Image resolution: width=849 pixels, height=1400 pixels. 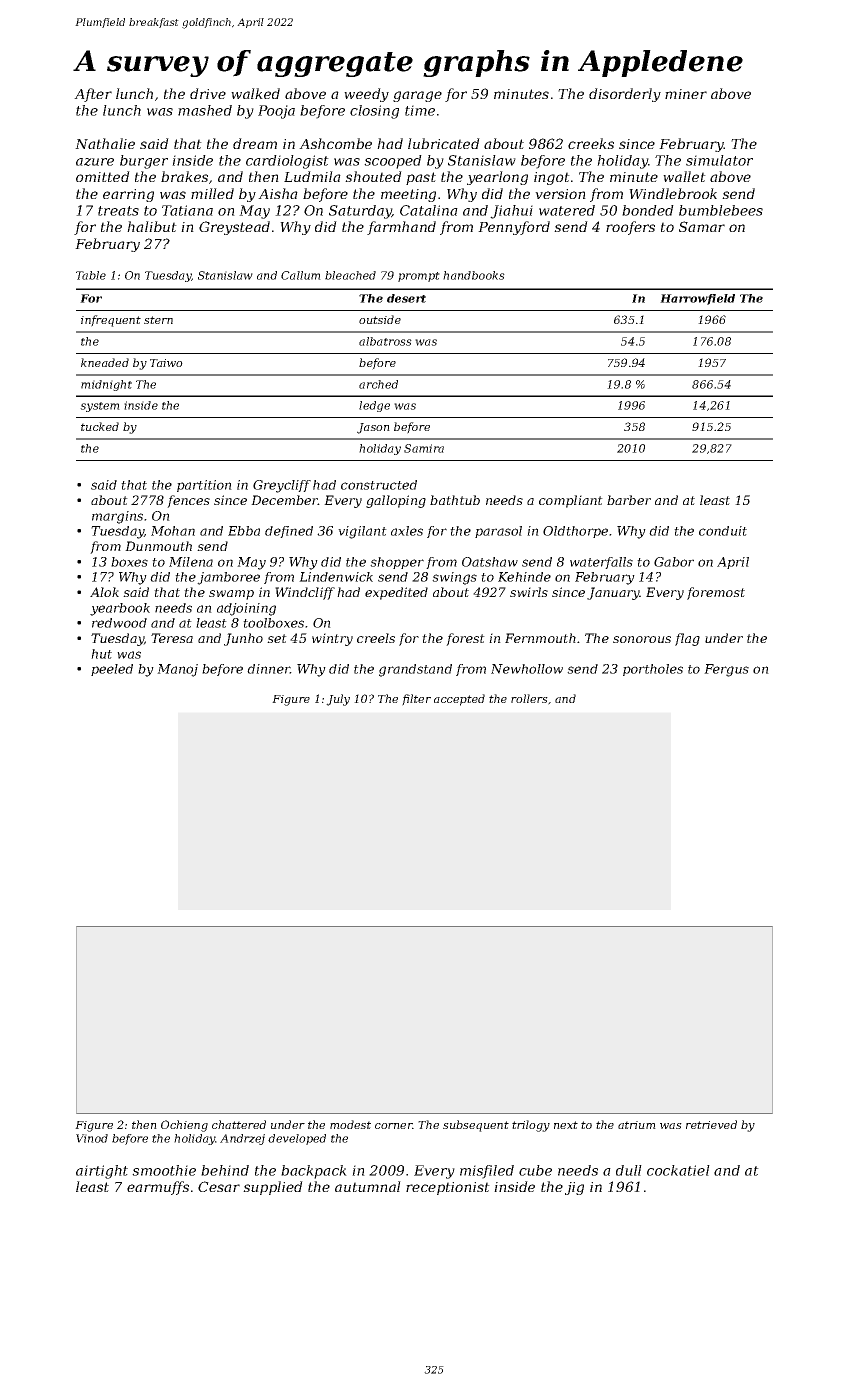 What do you see at coordinates (417, 96) in the screenshot?
I see `garage` at bounding box center [417, 96].
